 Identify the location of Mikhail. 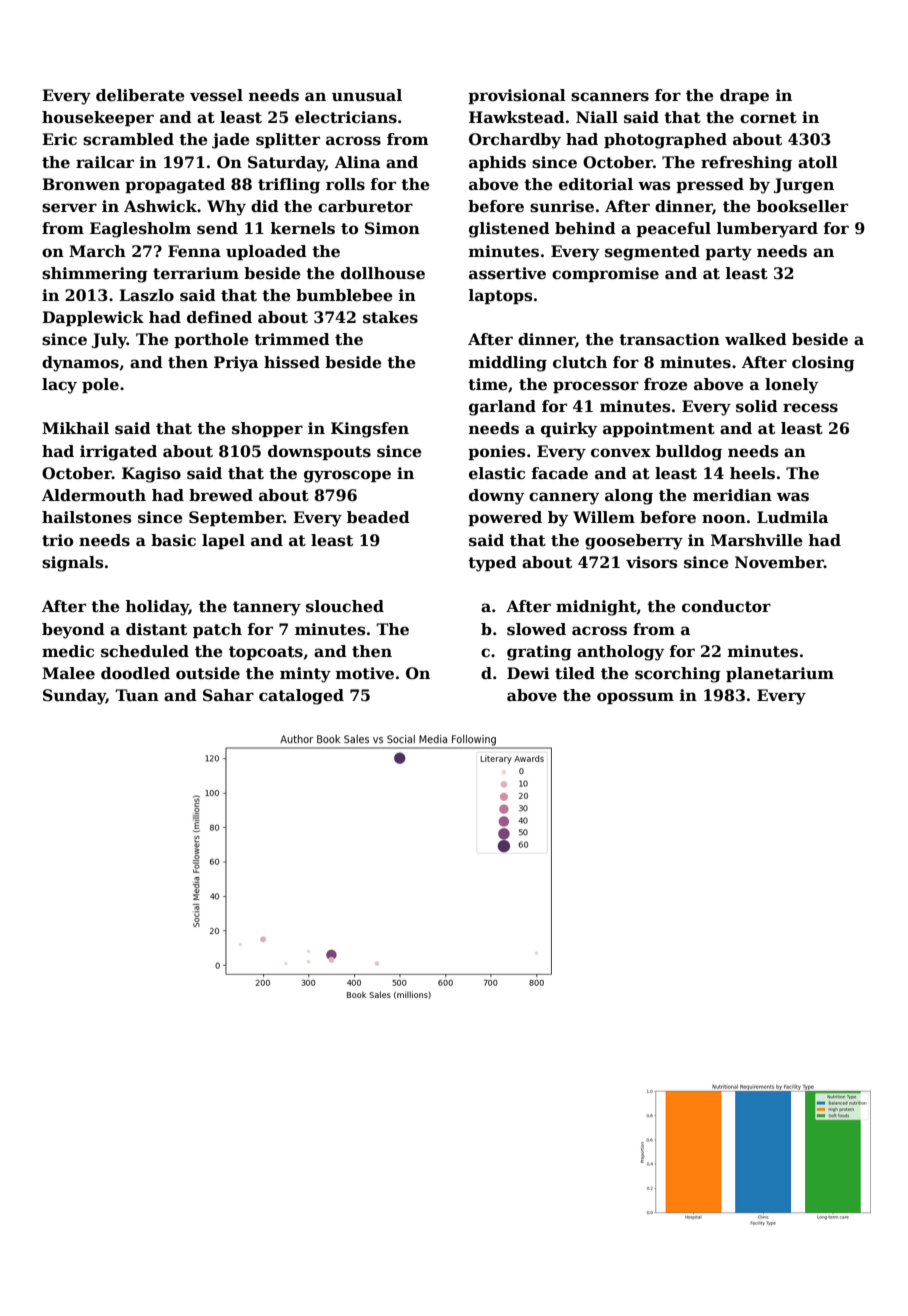
(75, 428).
